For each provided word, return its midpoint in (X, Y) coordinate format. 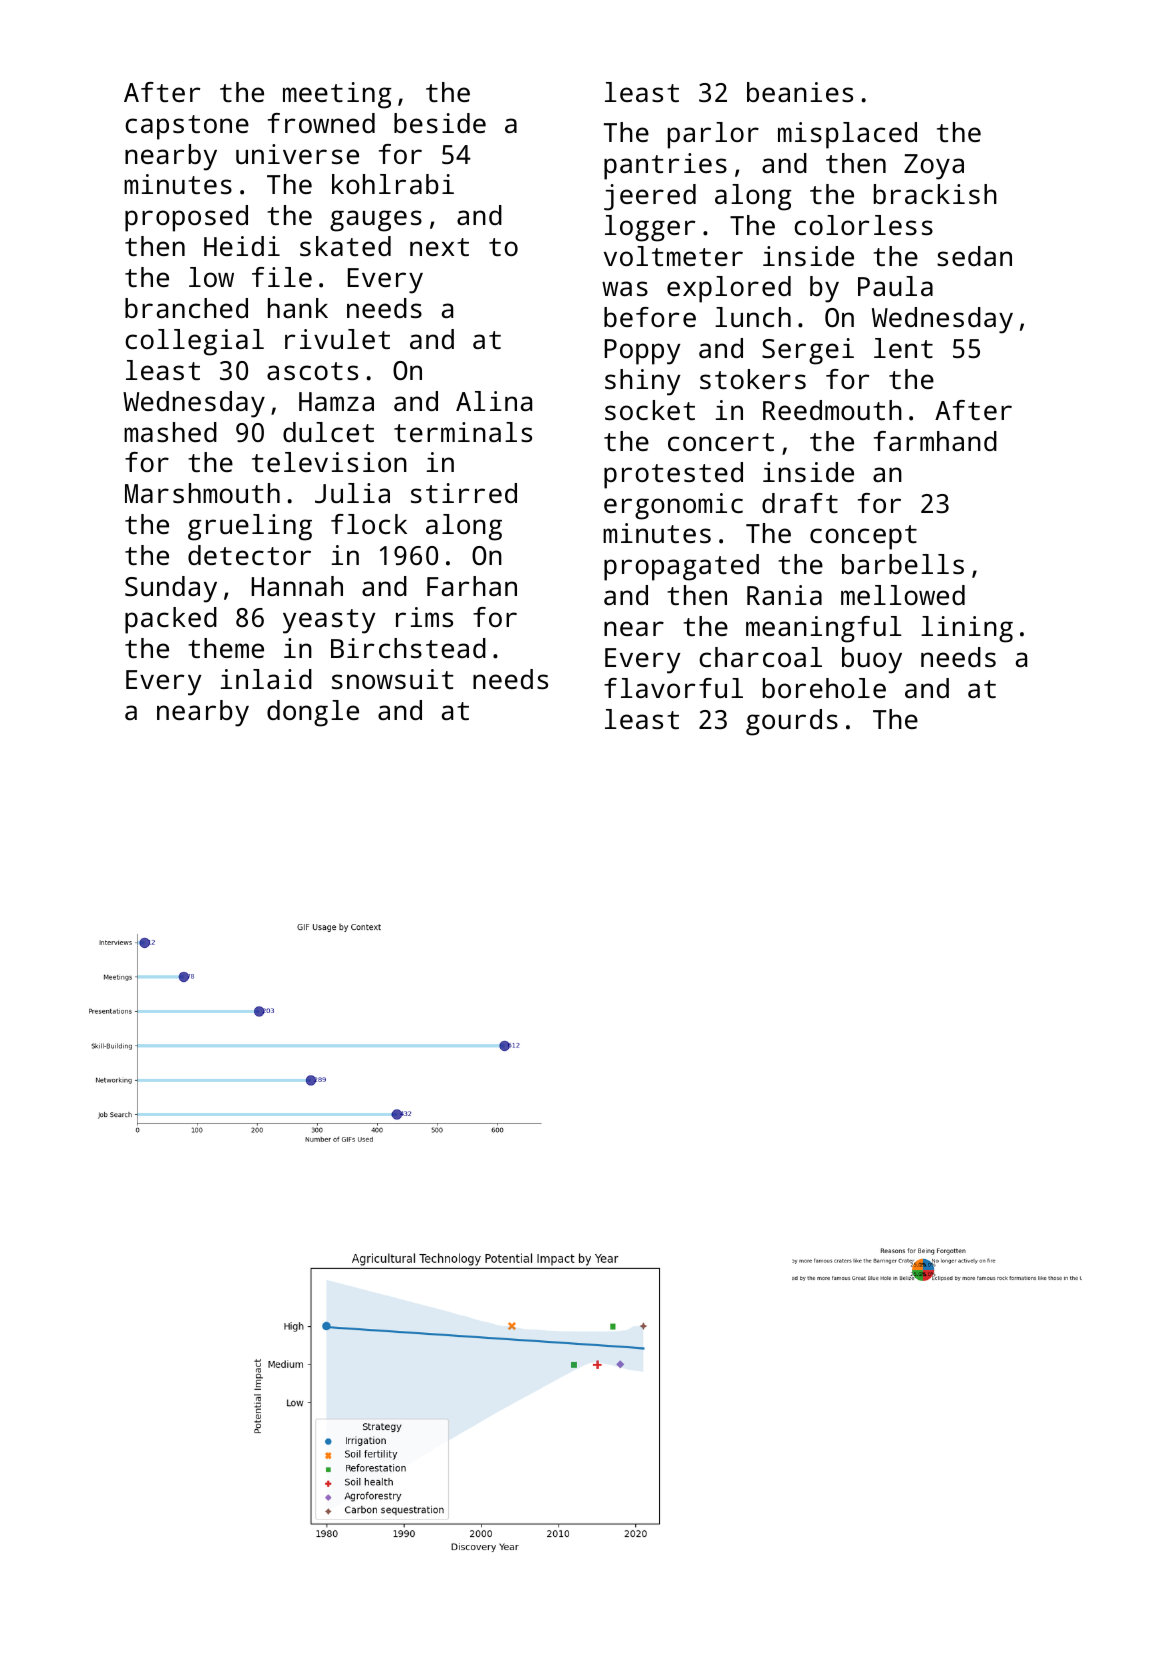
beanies (800, 92)
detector (249, 555)
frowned (321, 123)
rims (424, 617)
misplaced (847, 135)
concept (863, 537)
